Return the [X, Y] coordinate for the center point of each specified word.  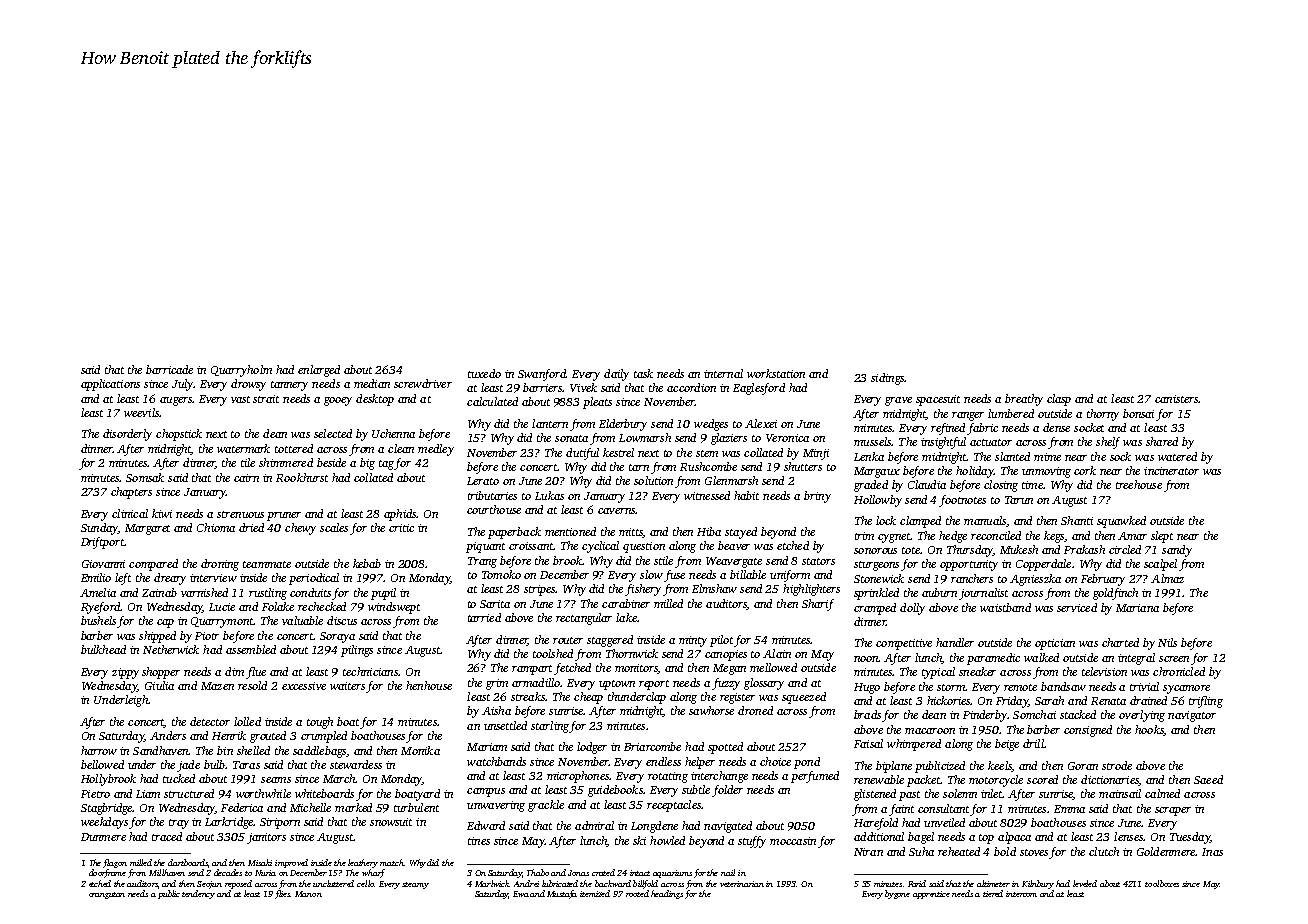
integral [1136, 659]
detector [210, 721]
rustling [268, 594]
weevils [141, 412]
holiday [975, 472]
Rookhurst [302, 477]
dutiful [582, 454]
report [654, 685]
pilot [721, 641]
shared [1162, 441]
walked [1041, 657]
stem [707, 453]
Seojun [209, 885]
